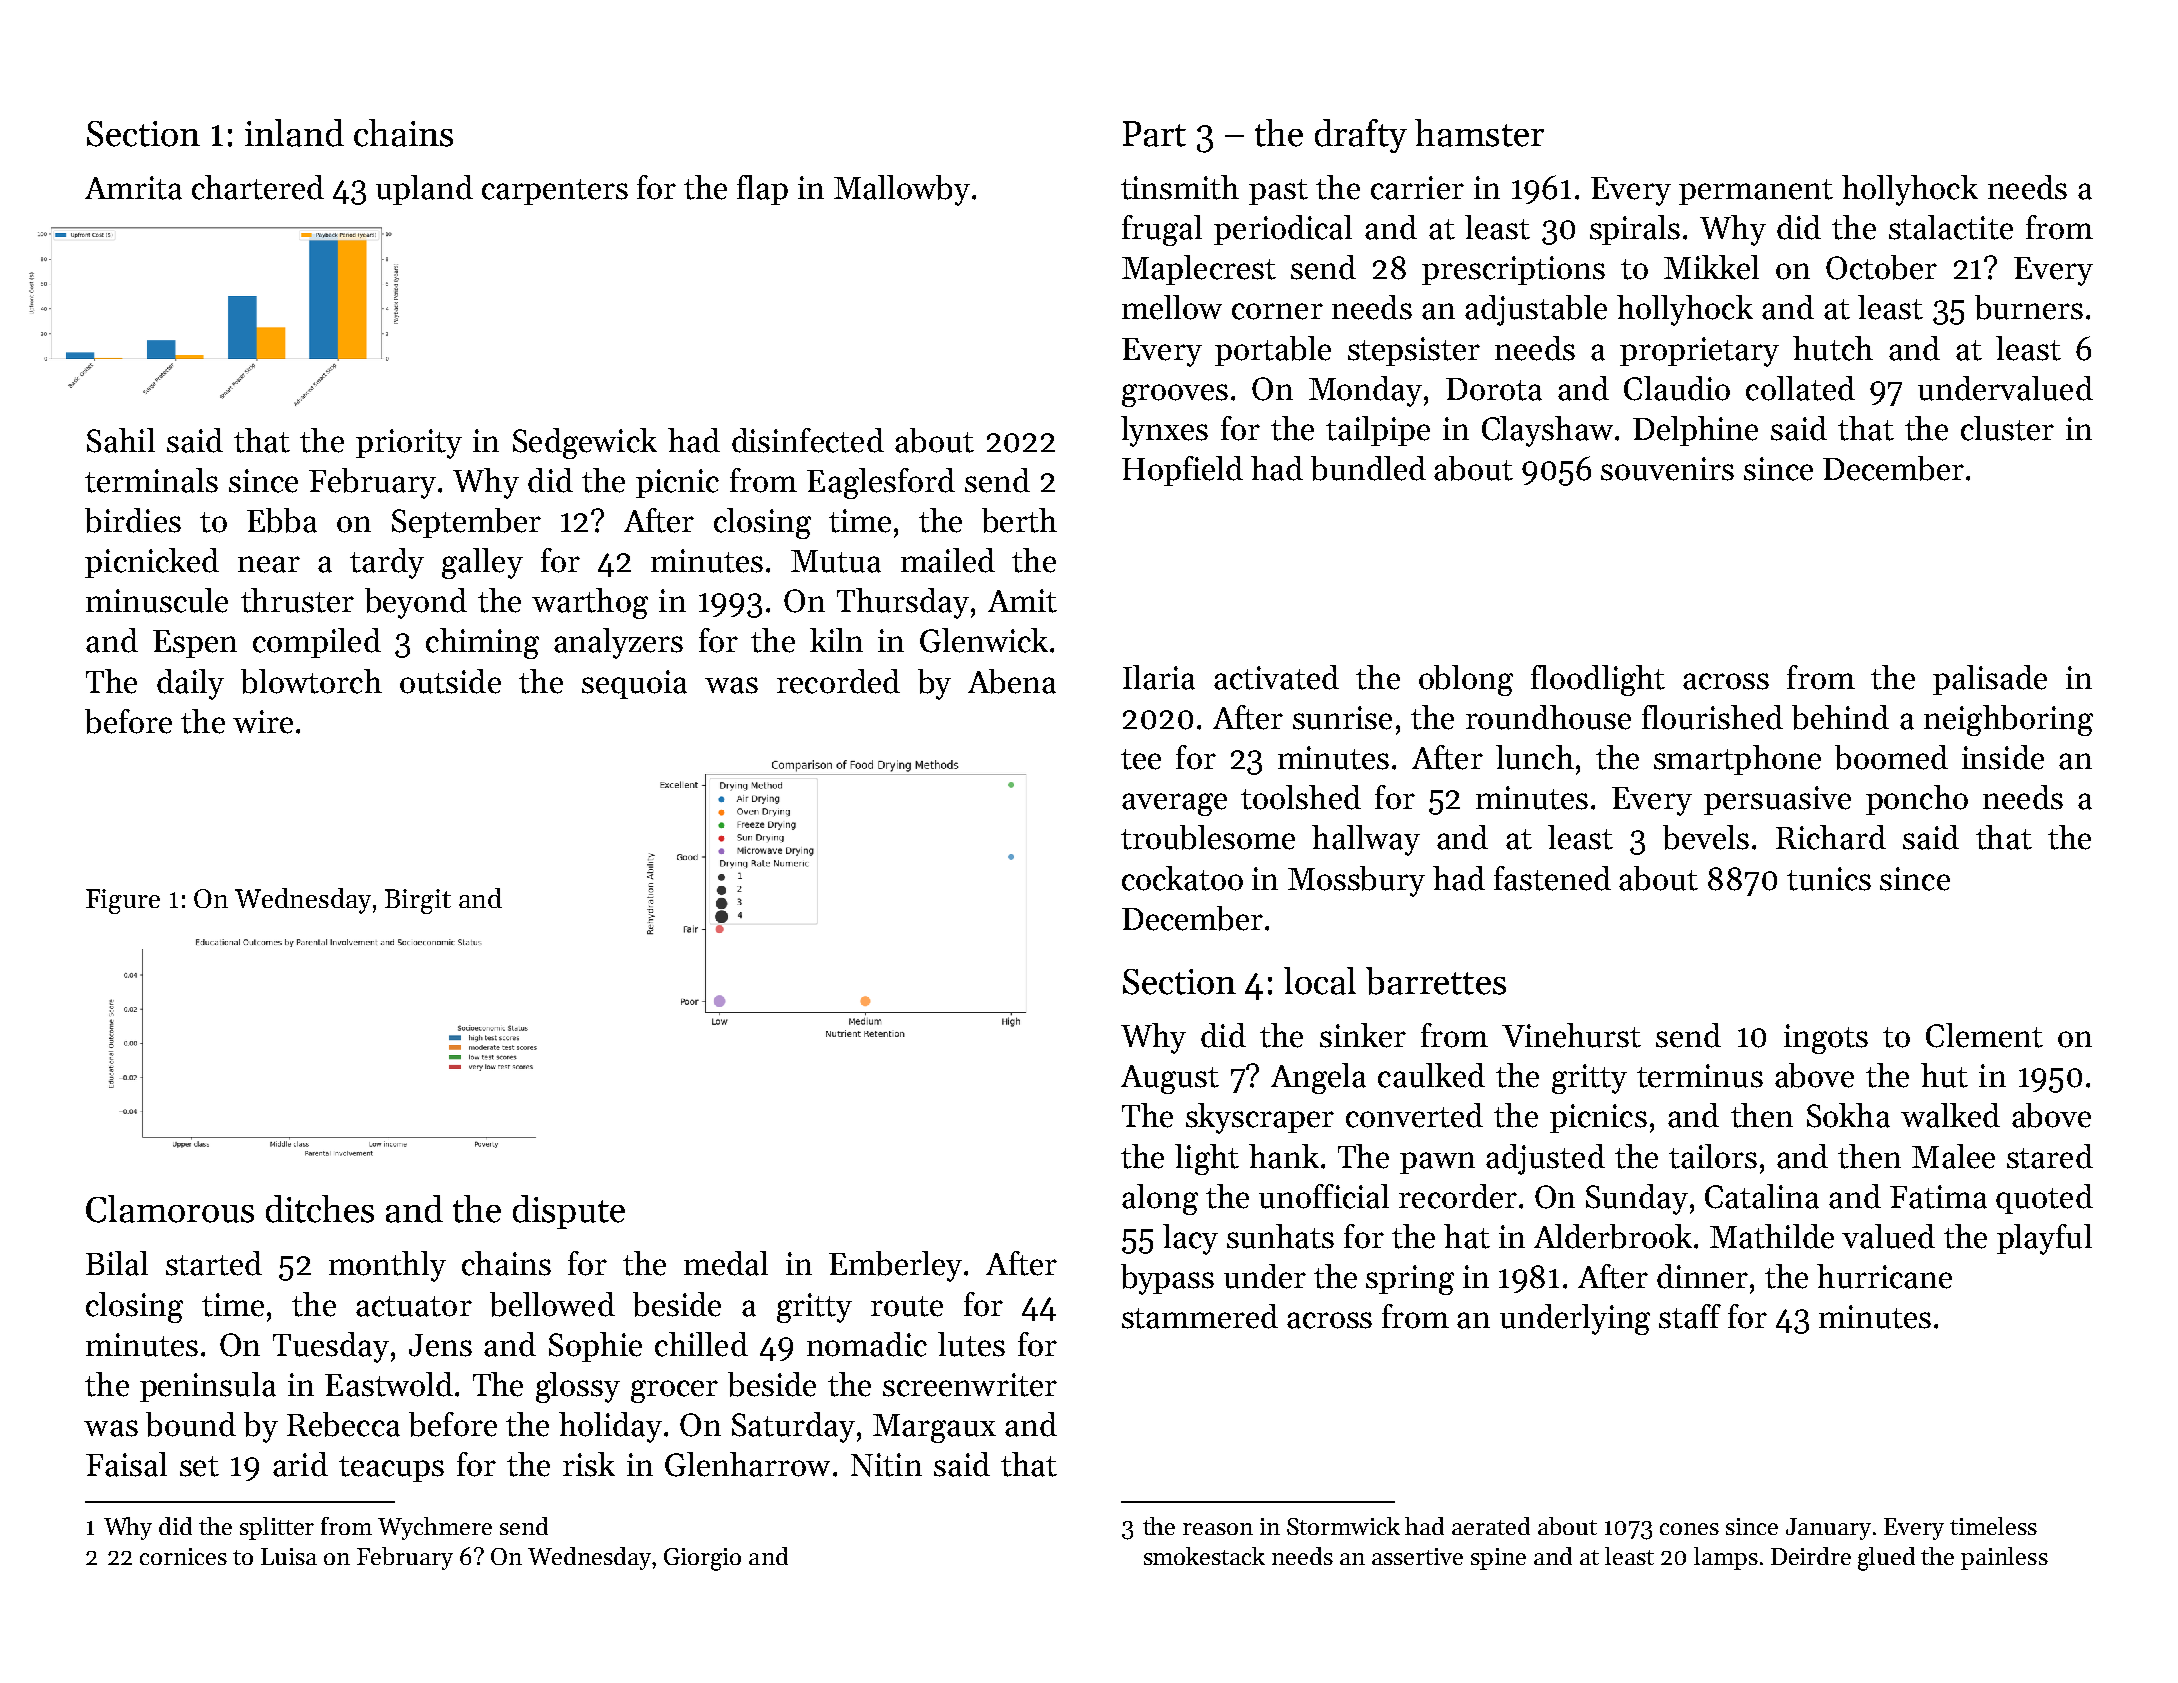 This page has height=1683, width=2178. I want to click on kiln, so click(836, 640).
